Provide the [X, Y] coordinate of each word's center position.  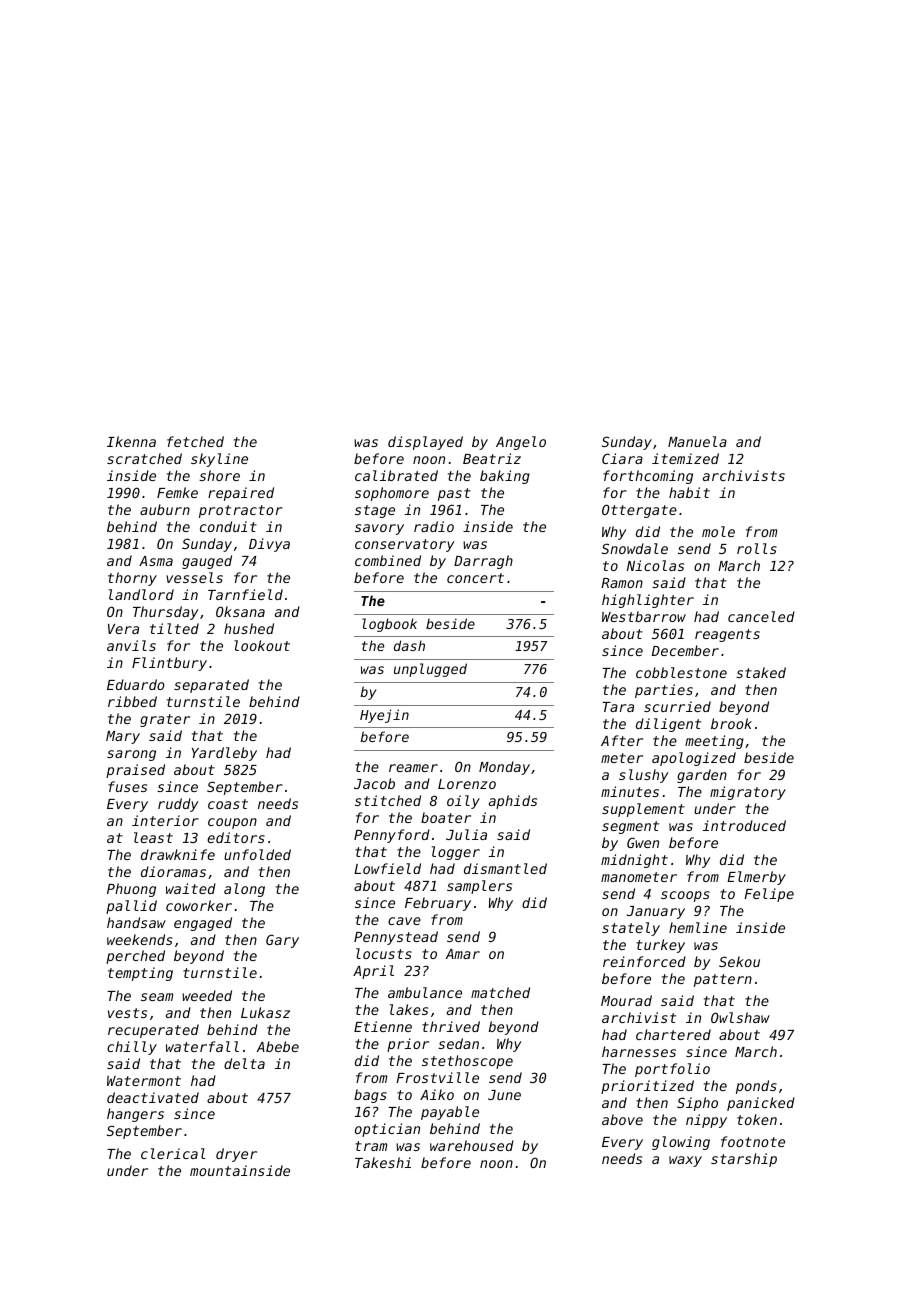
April [373, 972]
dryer [236, 1155]
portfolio [672, 1070]
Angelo [521, 443]
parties [664, 691]
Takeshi [383, 1162]
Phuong [131, 890]
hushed [249, 628]
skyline [219, 460]
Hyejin [384, 716]
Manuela [697, 441]
